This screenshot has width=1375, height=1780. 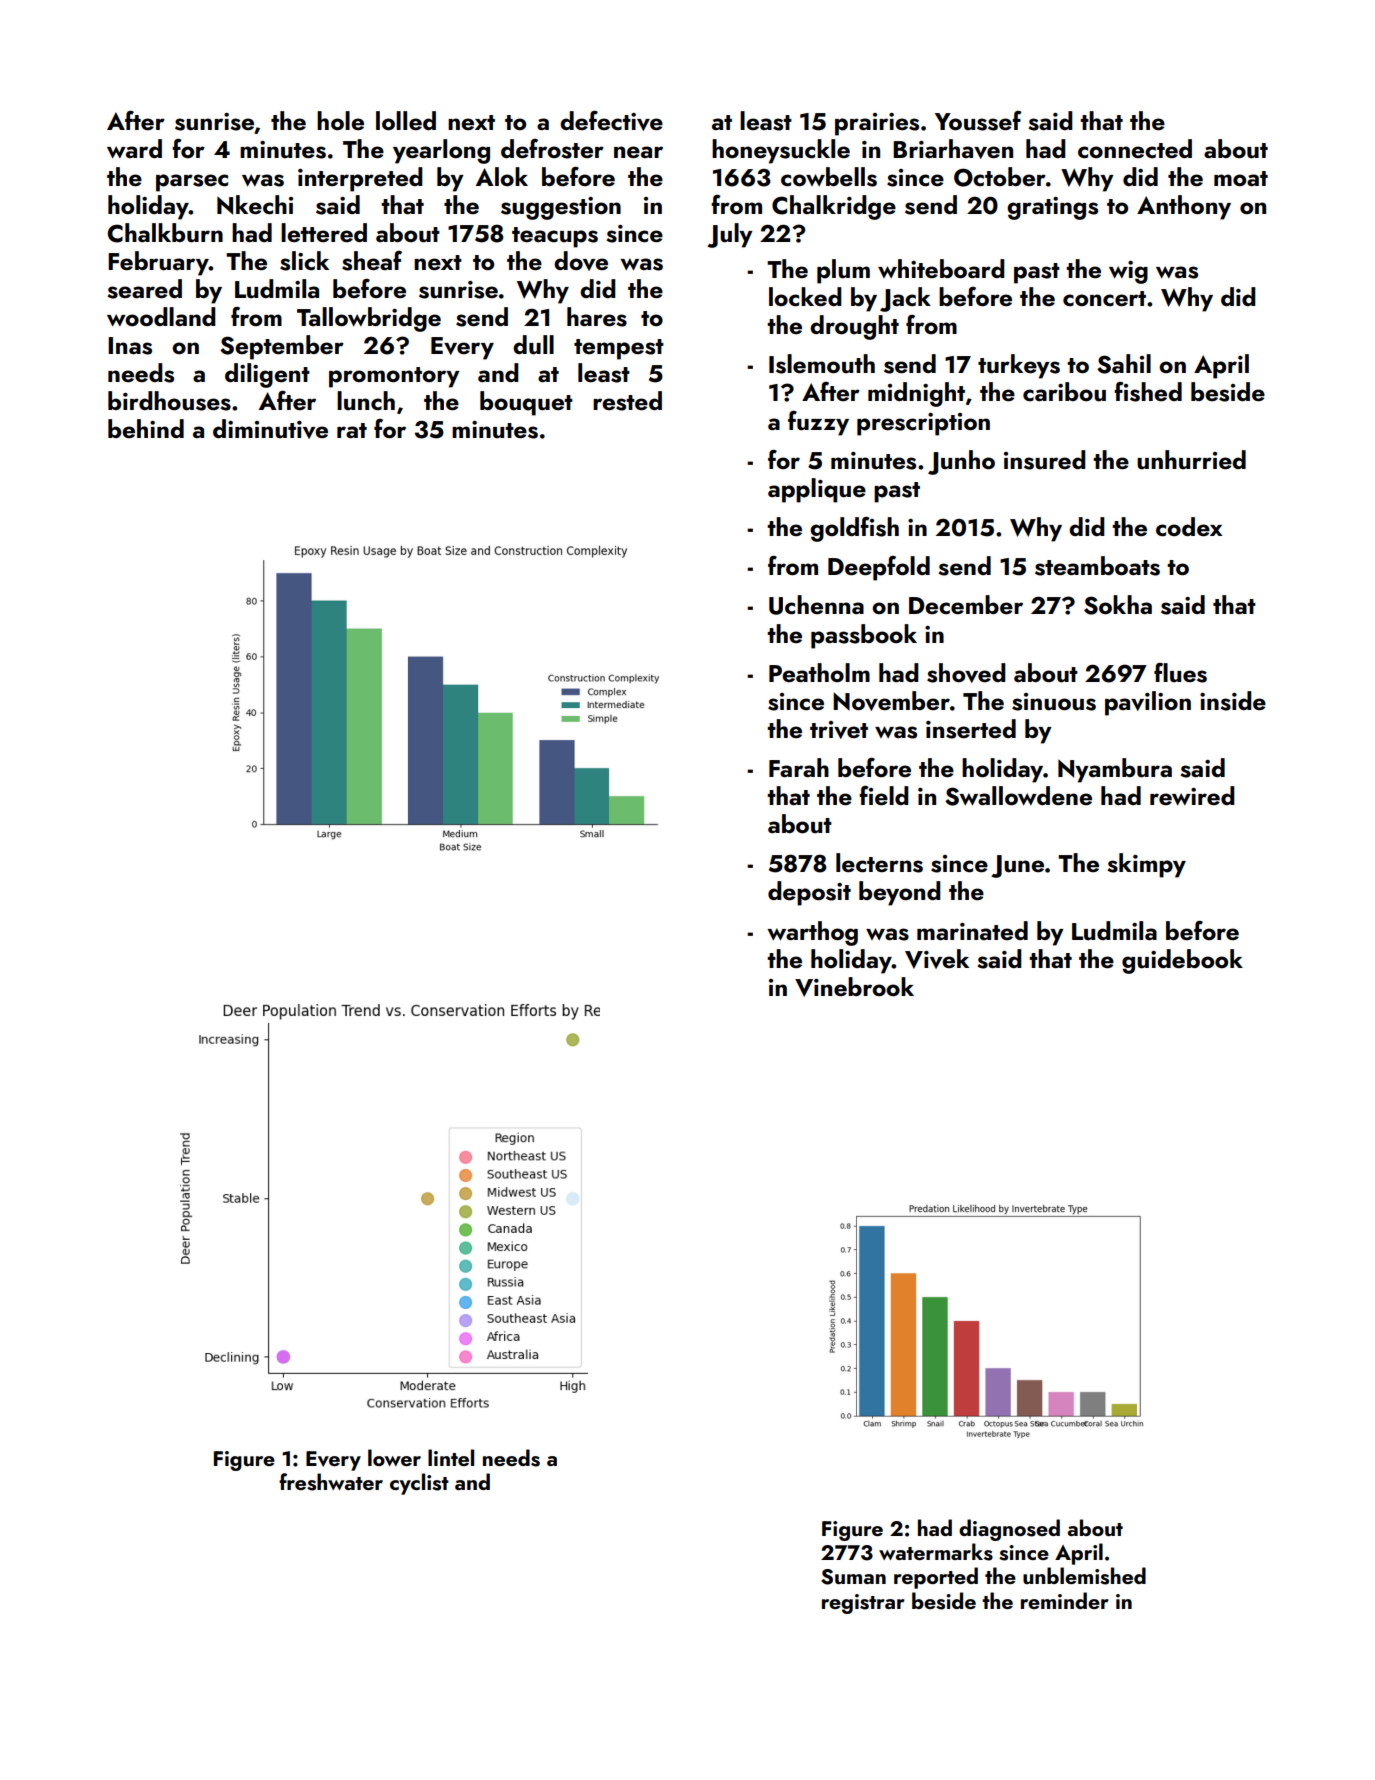 I want to click on Farah, so click(x=799, y=767).
